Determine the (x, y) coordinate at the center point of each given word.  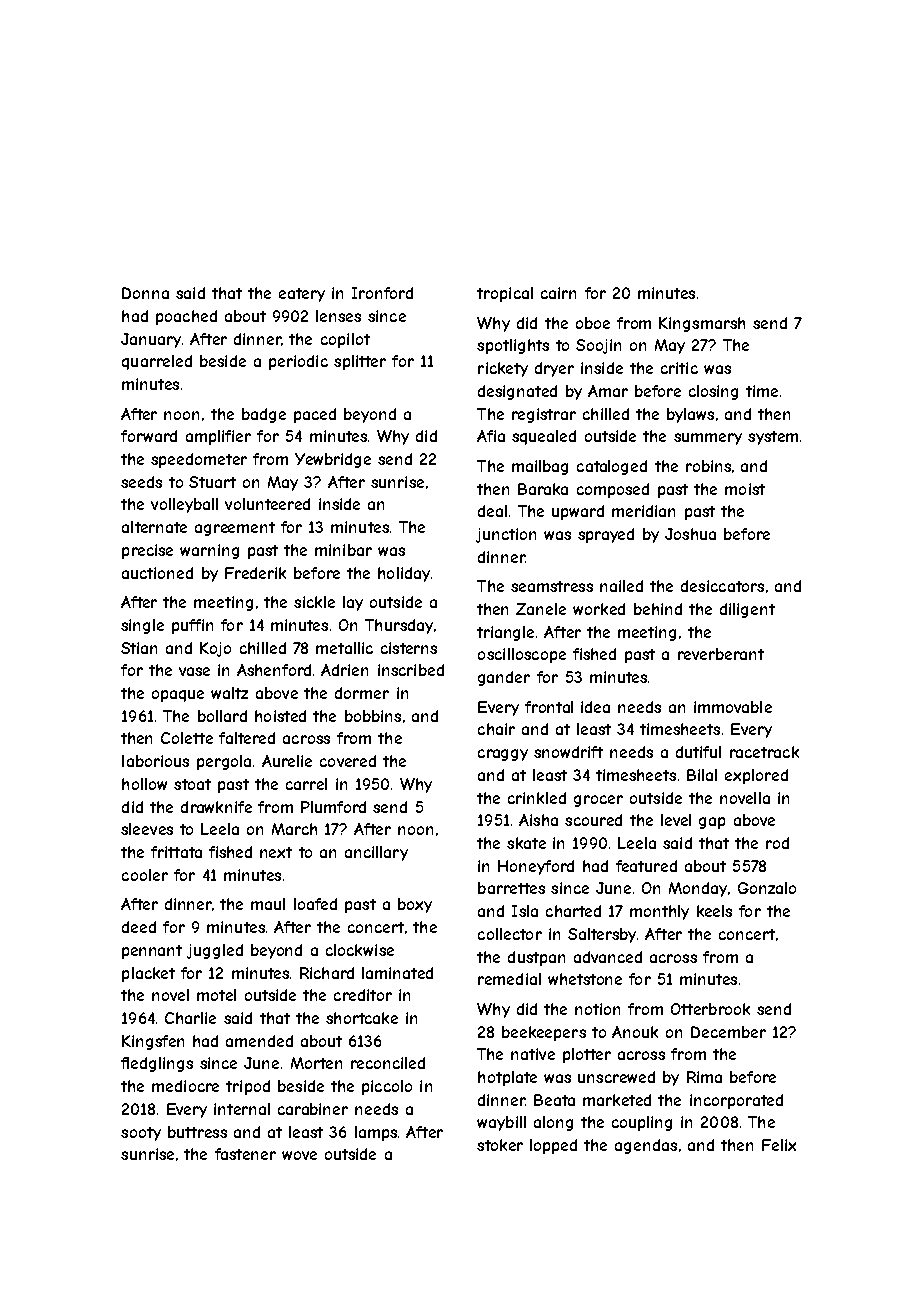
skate (526, 843)
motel (216, 995)
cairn (558, 293)
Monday (698, 889)
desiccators (722, 586)
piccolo (387, 1087)
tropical (505, 294)
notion (597, 1009)
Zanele (541, 609)
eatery (302, 295)
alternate (154, 527)
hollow (144, 784)
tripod (248, 1087)
